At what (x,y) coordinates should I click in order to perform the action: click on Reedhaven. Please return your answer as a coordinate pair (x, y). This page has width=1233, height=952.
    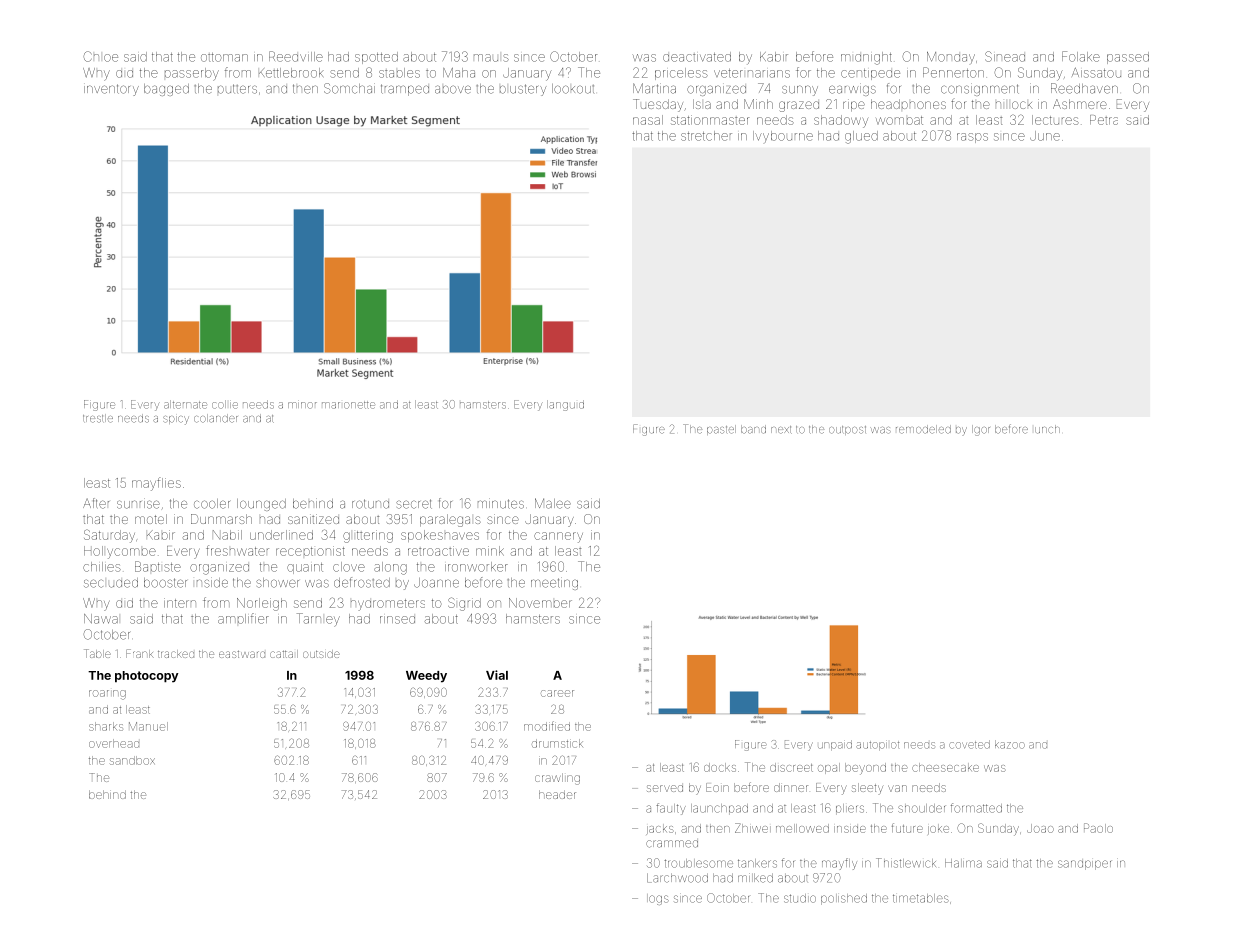
    Looking at the image, I should click on (1084, 88).
